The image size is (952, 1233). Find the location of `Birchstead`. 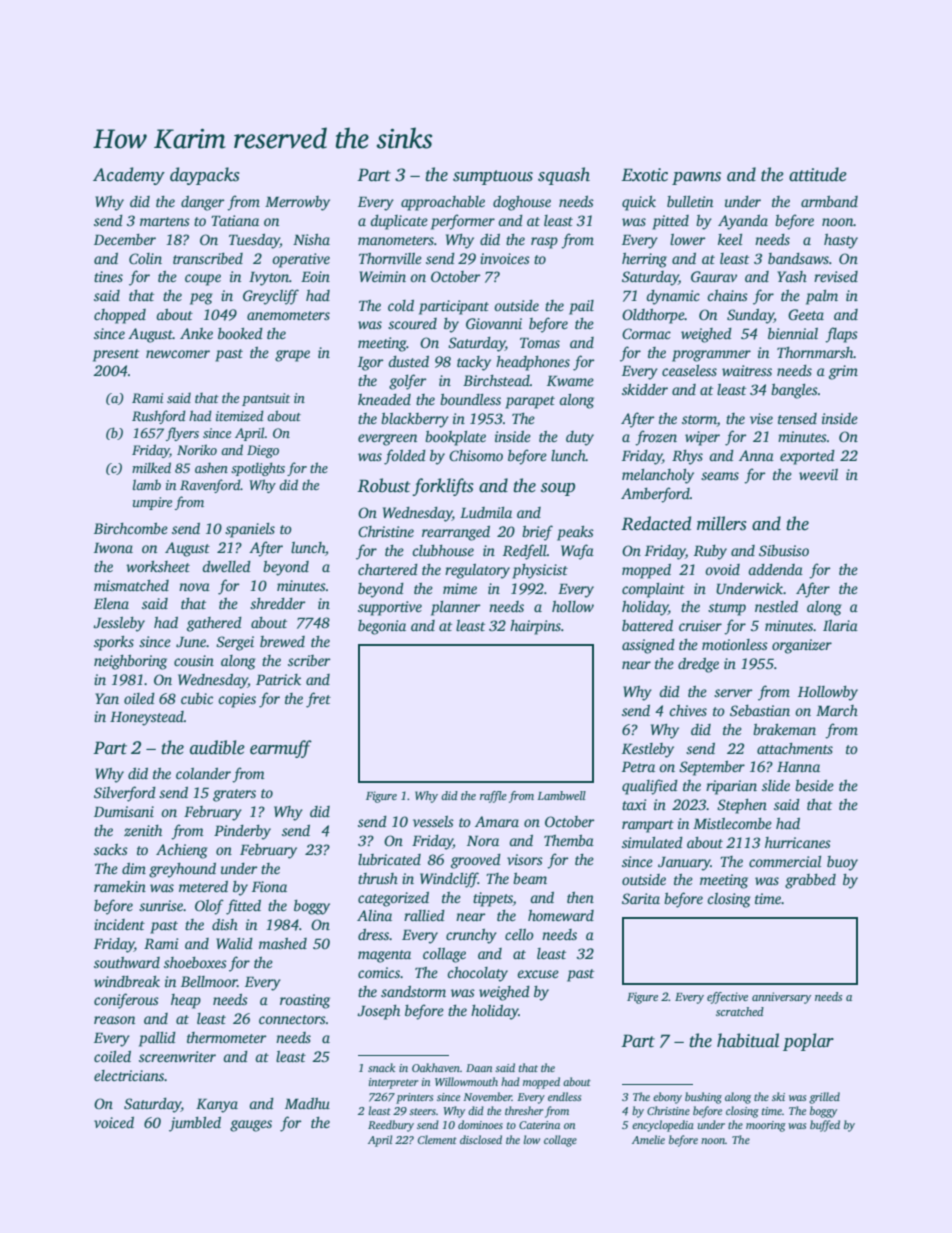

Birchstead is located at coordinates (496, 380).
